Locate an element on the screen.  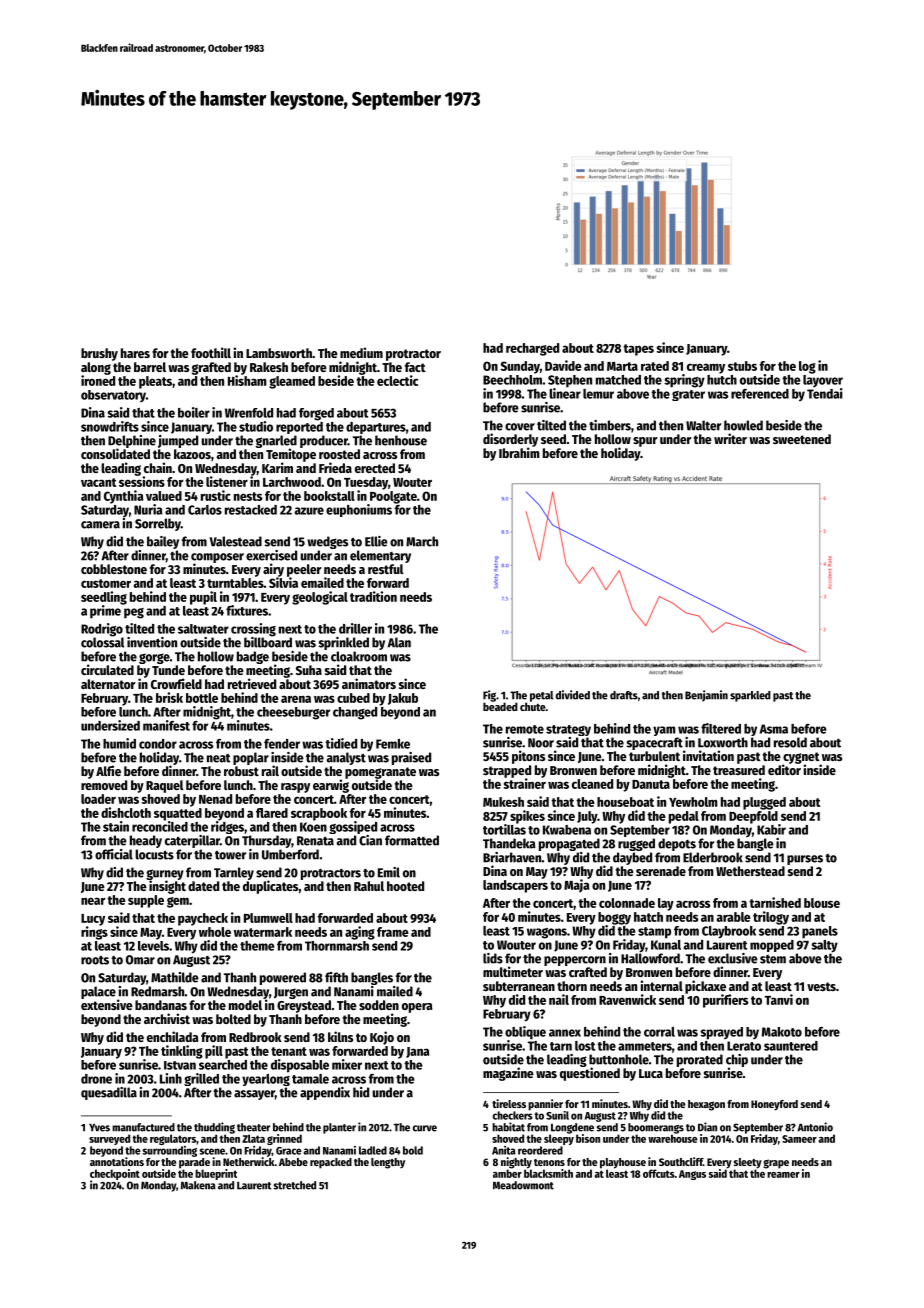
Jana is located at coordinates (418, 1052).
